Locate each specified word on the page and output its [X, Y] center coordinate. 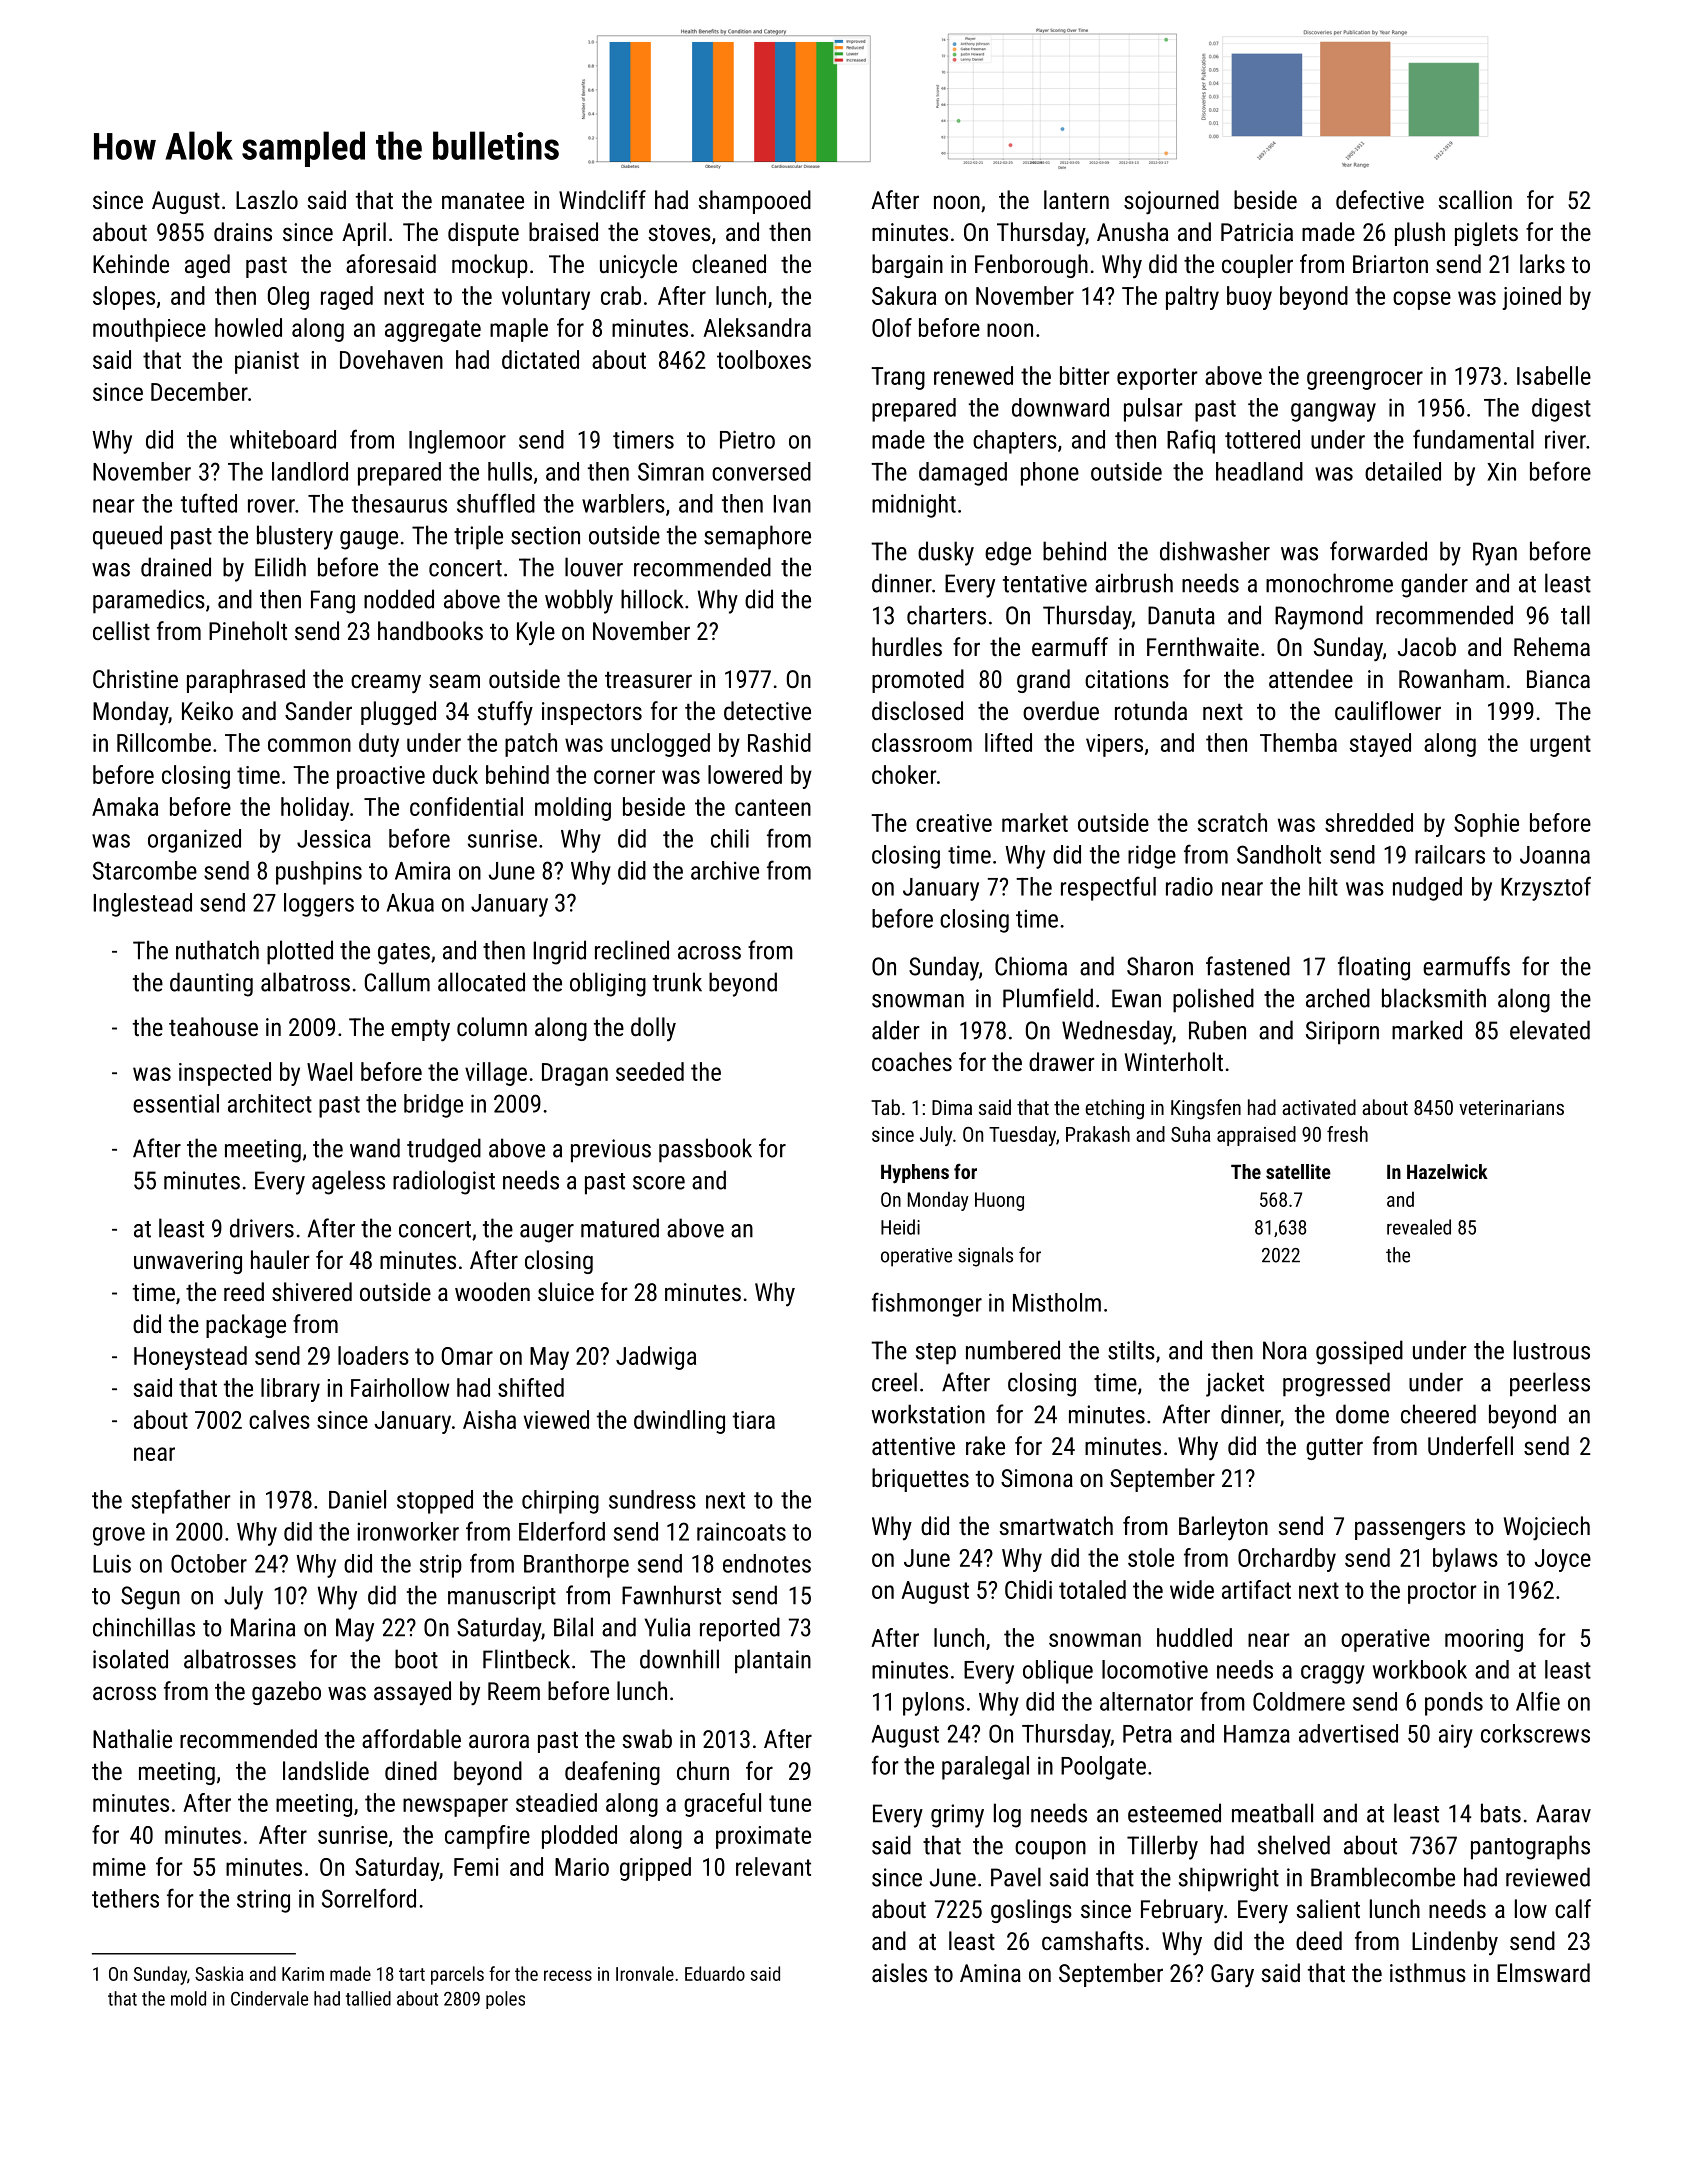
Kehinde [131, 263]
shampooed [755, 202]
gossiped [1359, 1352]
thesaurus [399, 503]
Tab [885, 1107]
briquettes [920, 1480]
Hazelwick [1447, 1171]
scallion [1475, 199]
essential [176, 1103]
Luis [112, 1563]
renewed [973, 375]
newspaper [455, 1807]
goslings [1031, 1911]
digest [1561, 410]
